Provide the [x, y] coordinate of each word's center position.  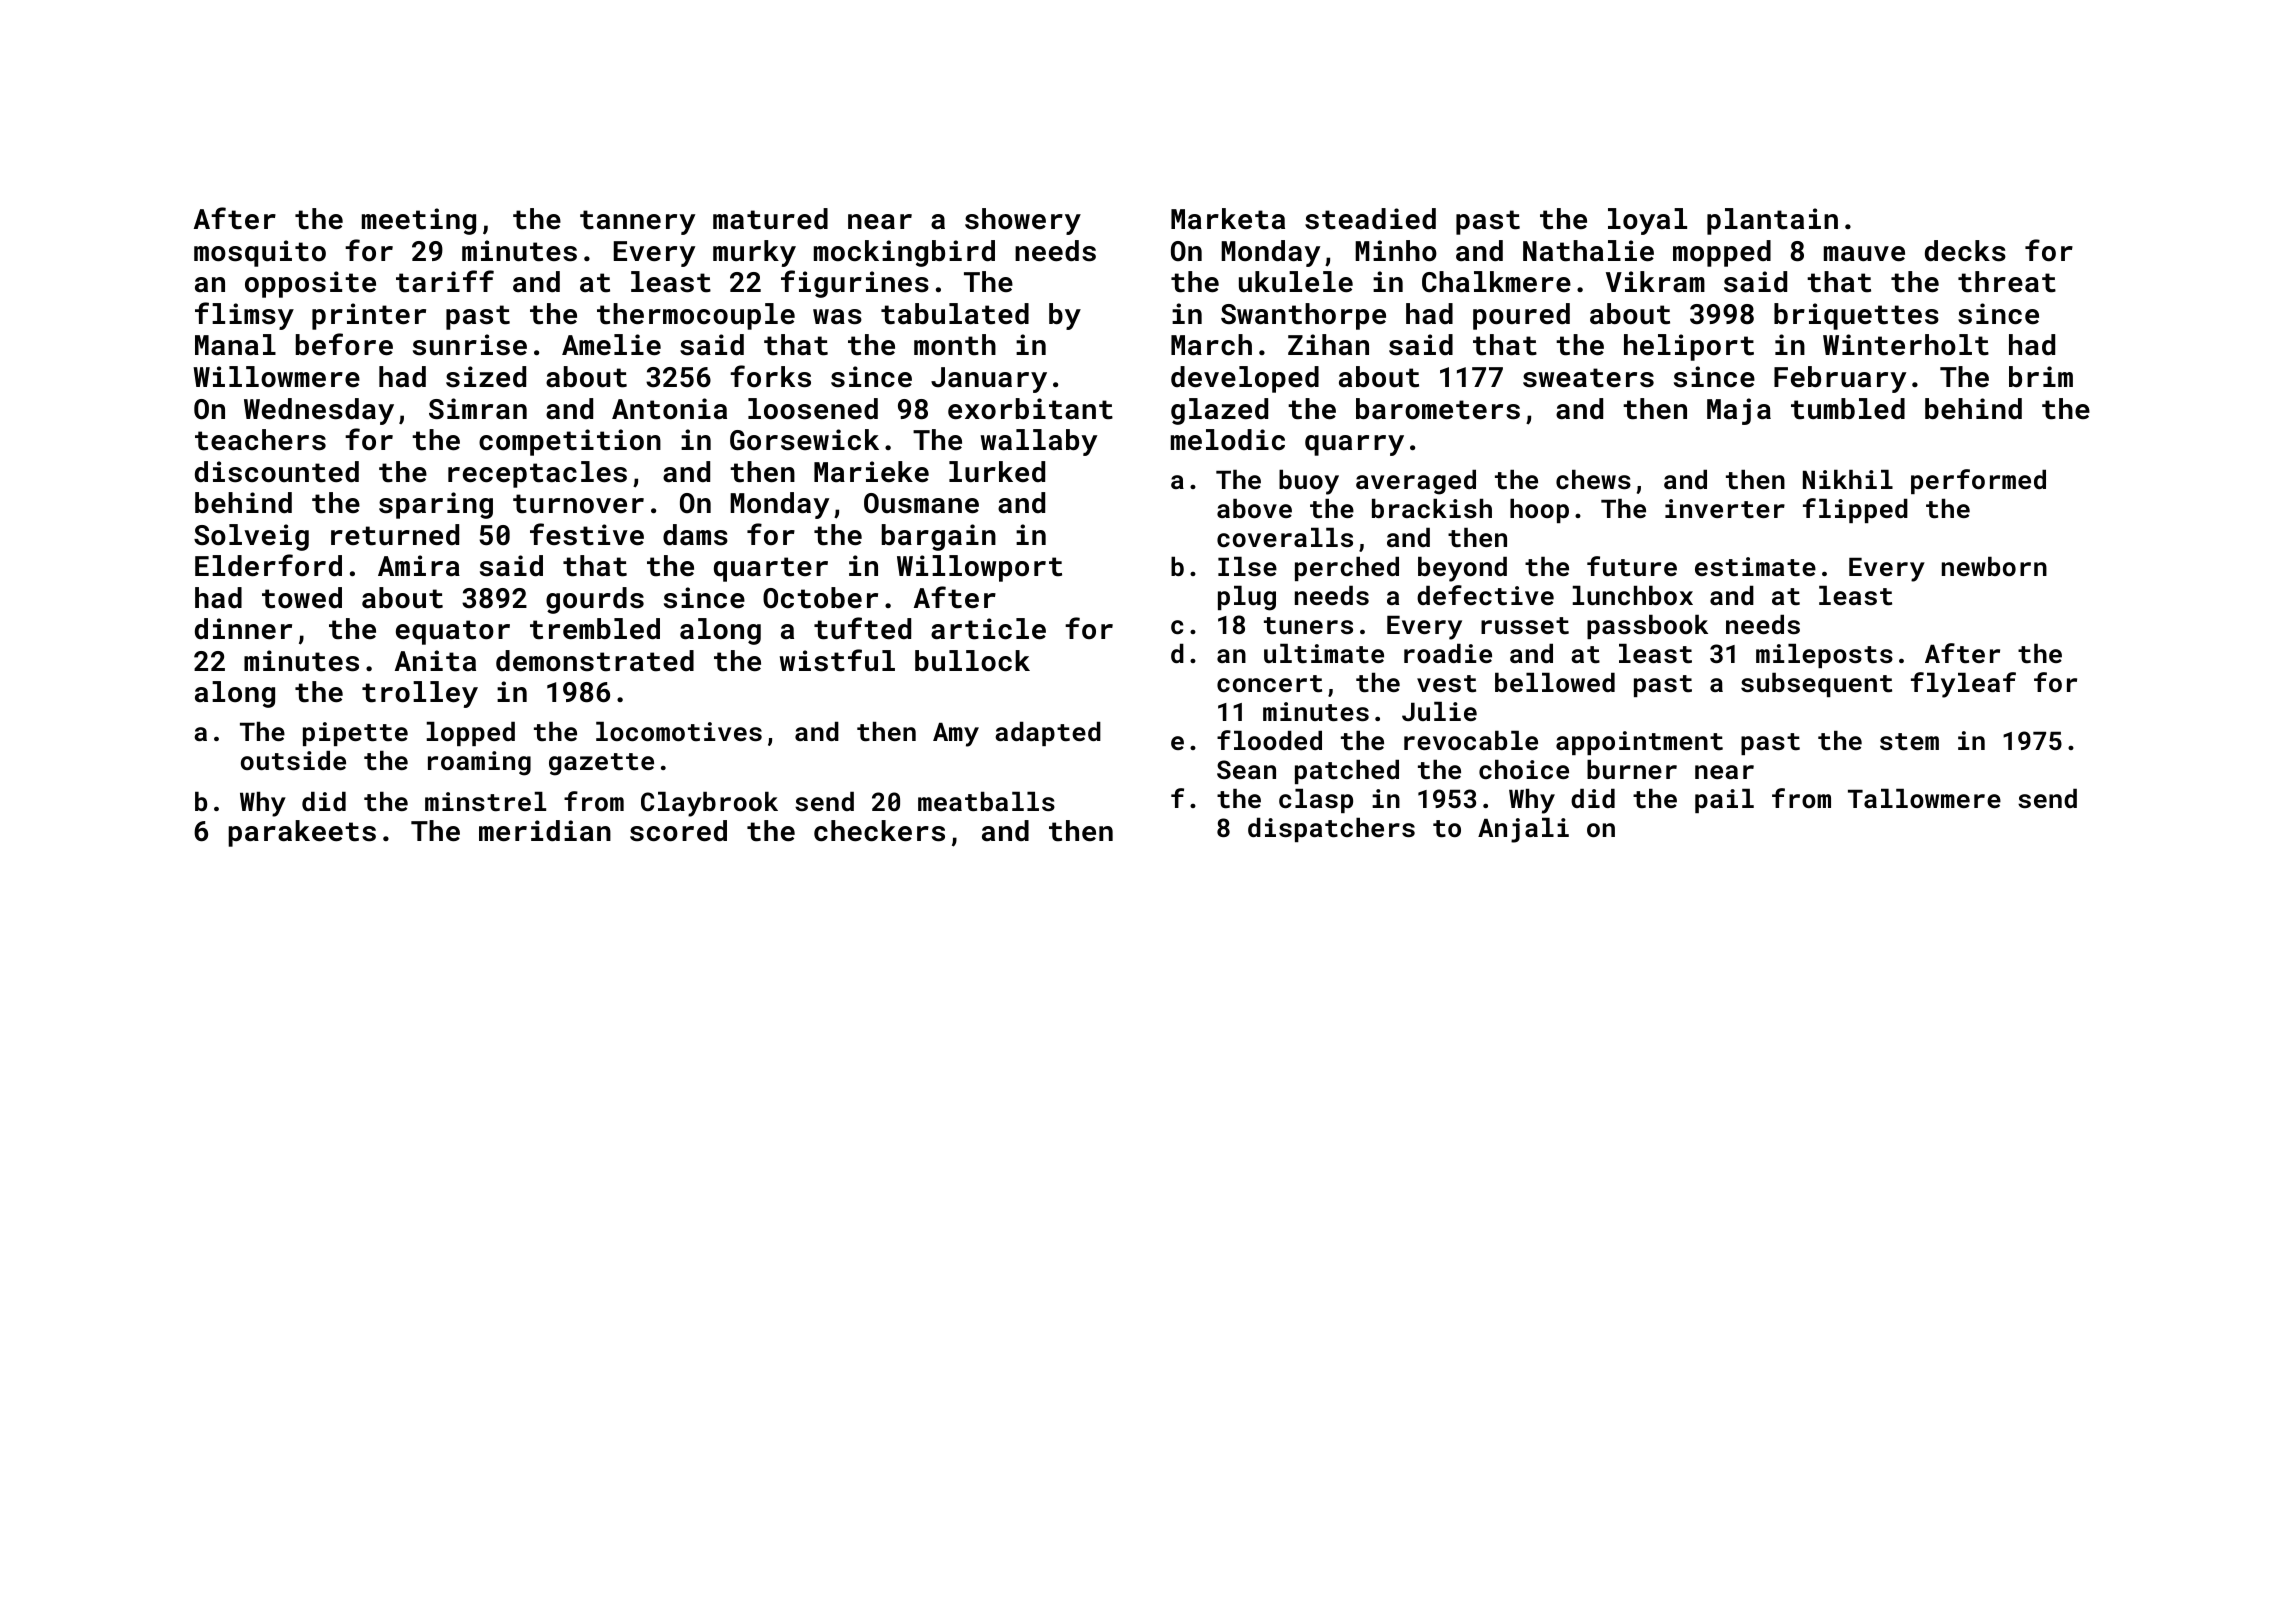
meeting [419, 221]
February [1840, 379]
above [1254, 508]
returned [395, 535]
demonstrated [595, 661]
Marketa [1228, 219]
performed [1978, 481]
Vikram [1655, 282]
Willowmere [276, 377]
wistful [837, 660]
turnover [578, 504]
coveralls [1285, 537]
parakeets [302, 833]
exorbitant [1030, 409]
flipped [1855, 510]
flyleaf [1963, 685]
